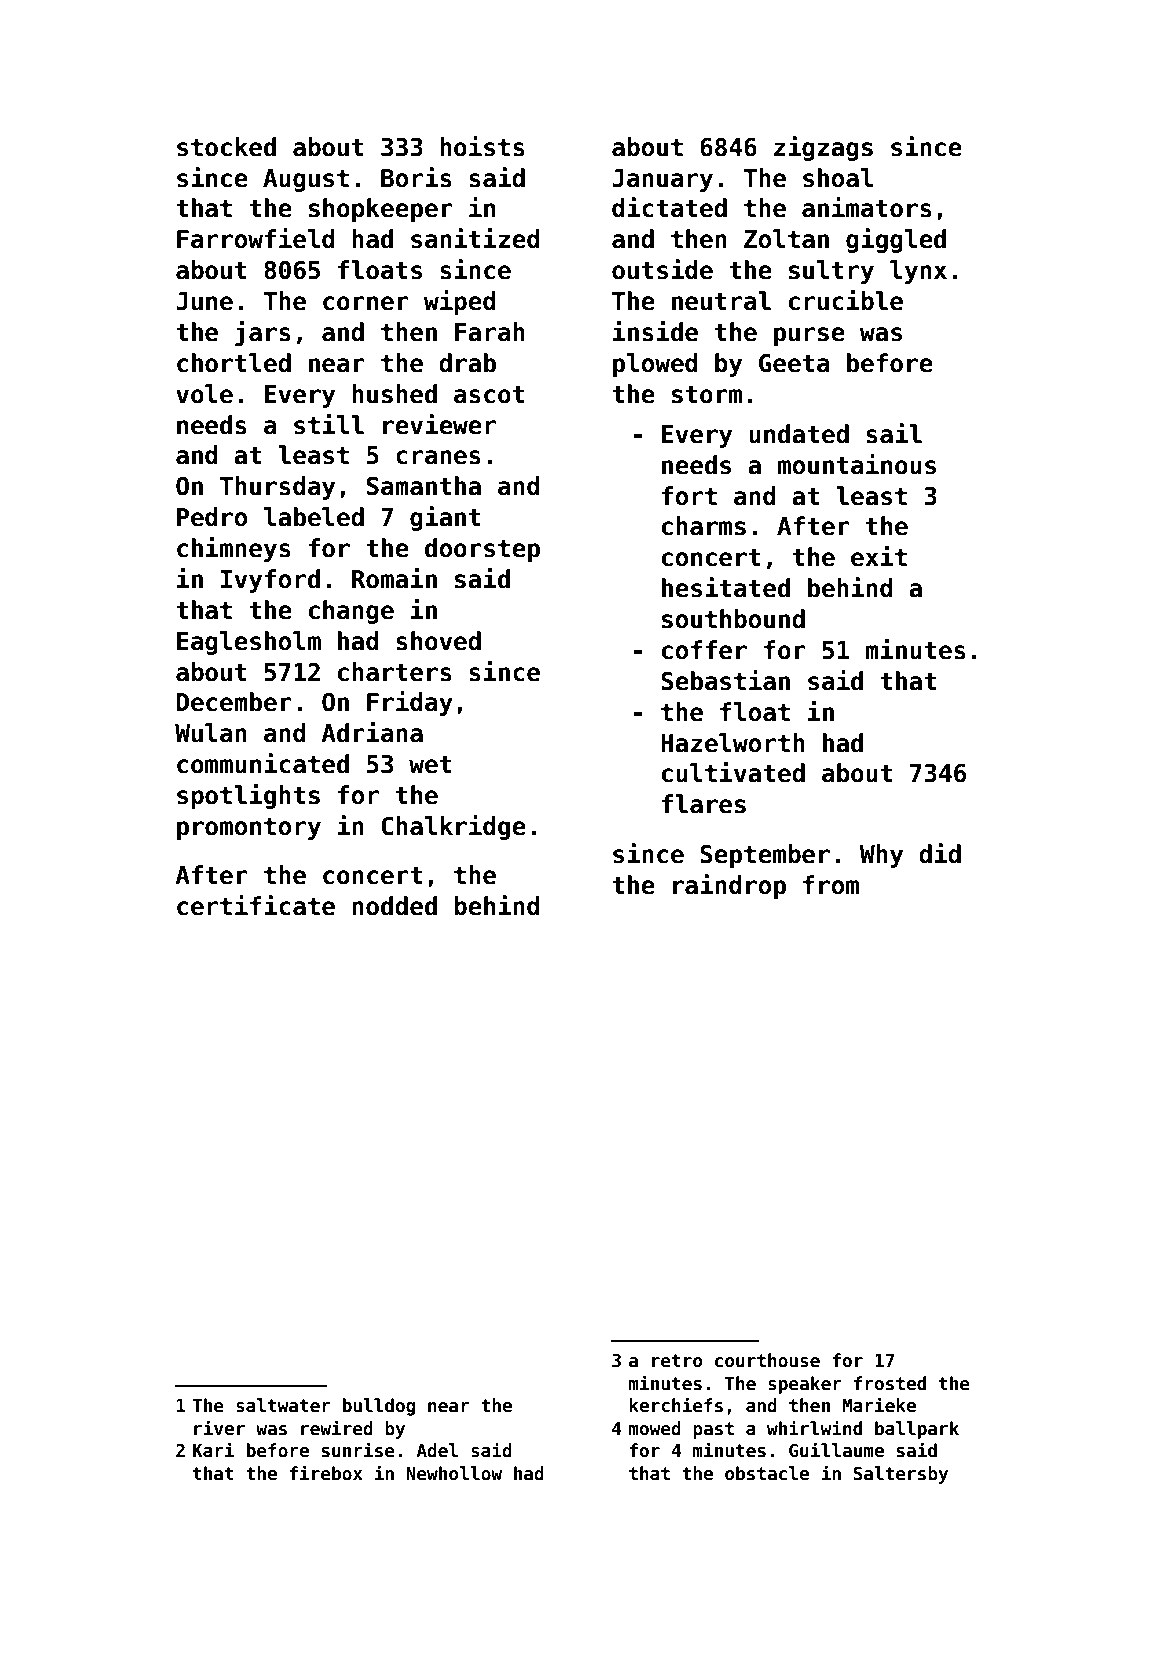  Describe the element at coordinates (394, 578) in the image. I see `Romain` at that location.
